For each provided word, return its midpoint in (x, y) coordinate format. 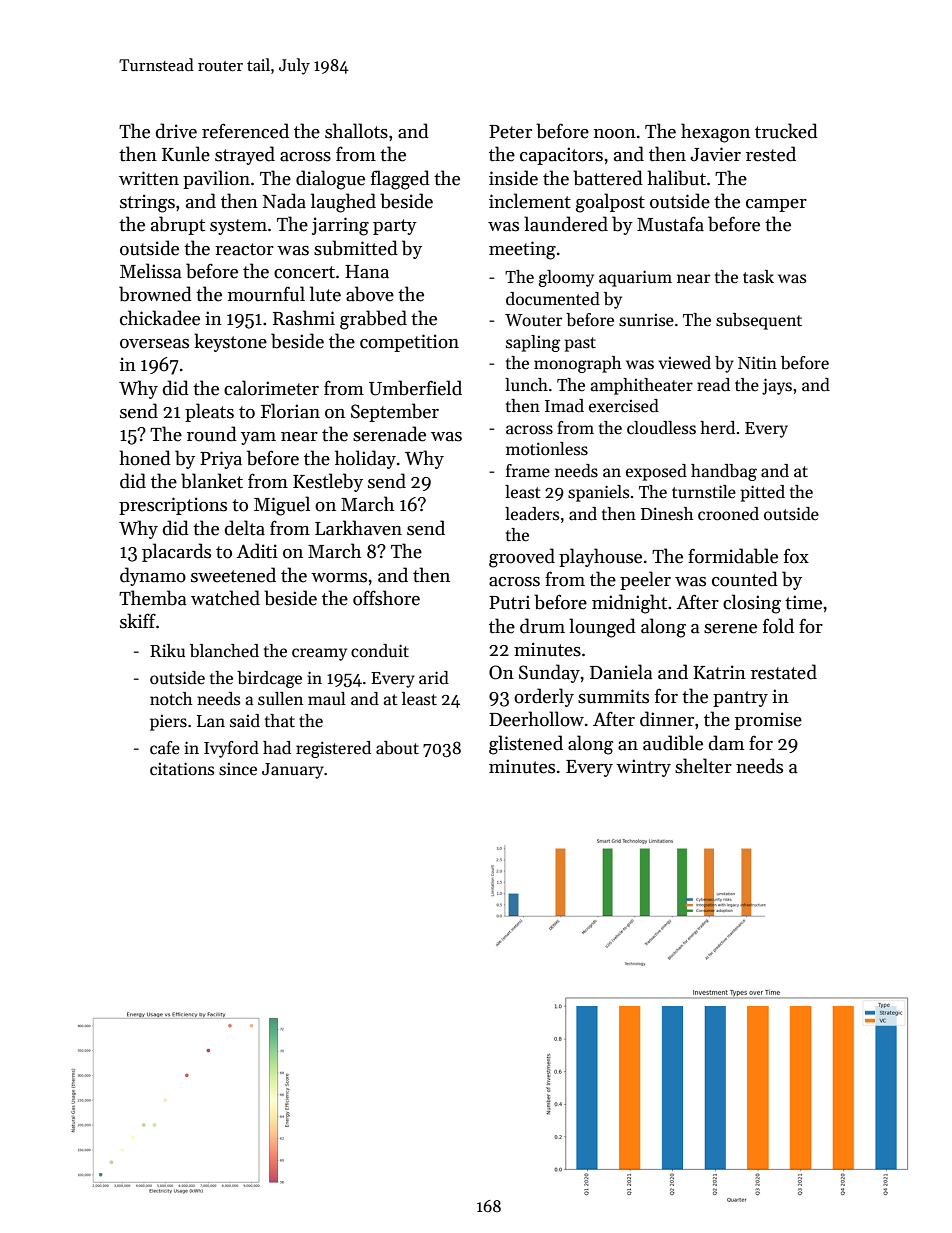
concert (304, 272)
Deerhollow (536, 719)
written (149, 178)
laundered (566, 224)
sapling (533, 343)
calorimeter (271, 388)
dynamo (153, 576)
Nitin (757, 363)
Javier (715, 154)
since (238, 769)
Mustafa (670, 224)
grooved (522, 558)
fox (796, 556)
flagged (400, 180)
